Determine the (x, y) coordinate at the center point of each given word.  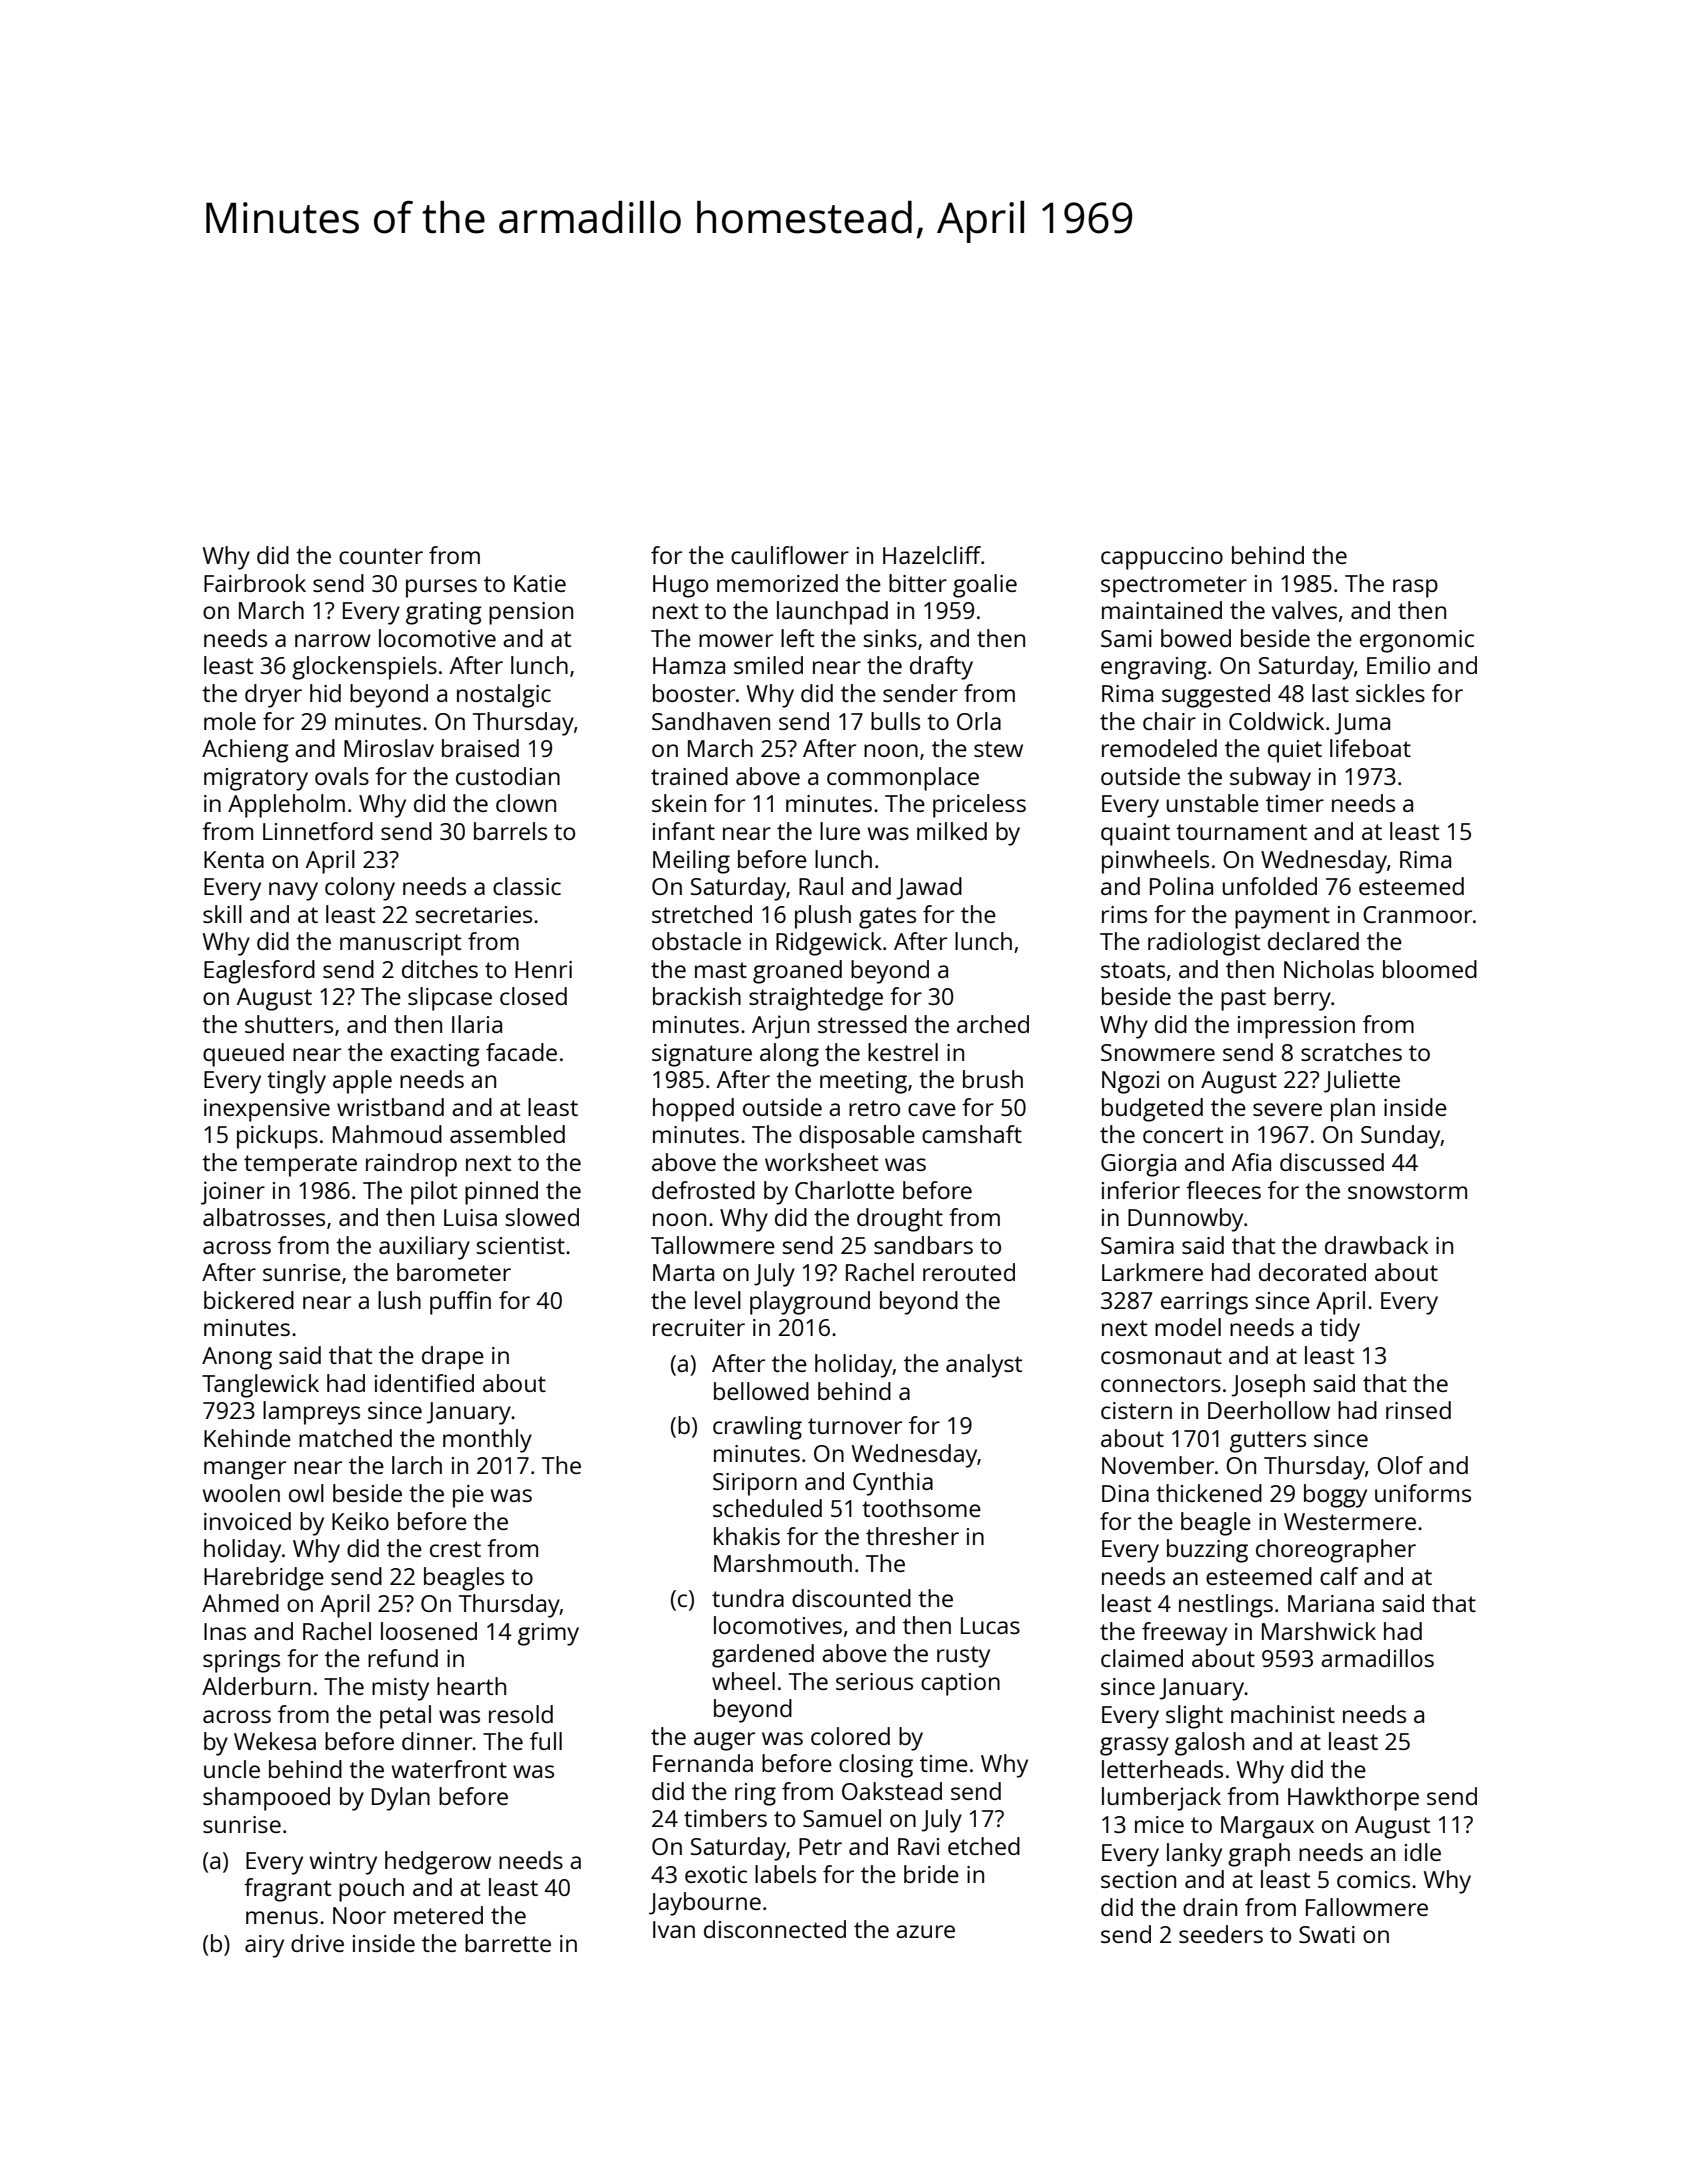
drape (453, 1358)
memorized (777, 583)
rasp (1415, 588)
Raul (821, 886)
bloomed (1430, 969)
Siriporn (755, 1484)
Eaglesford (259, 972)
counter (381, 556)
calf (1339, 1576)
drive (317, 1943)
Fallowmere (1367, 1907)
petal (405, 1717)
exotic (716, 1874)
